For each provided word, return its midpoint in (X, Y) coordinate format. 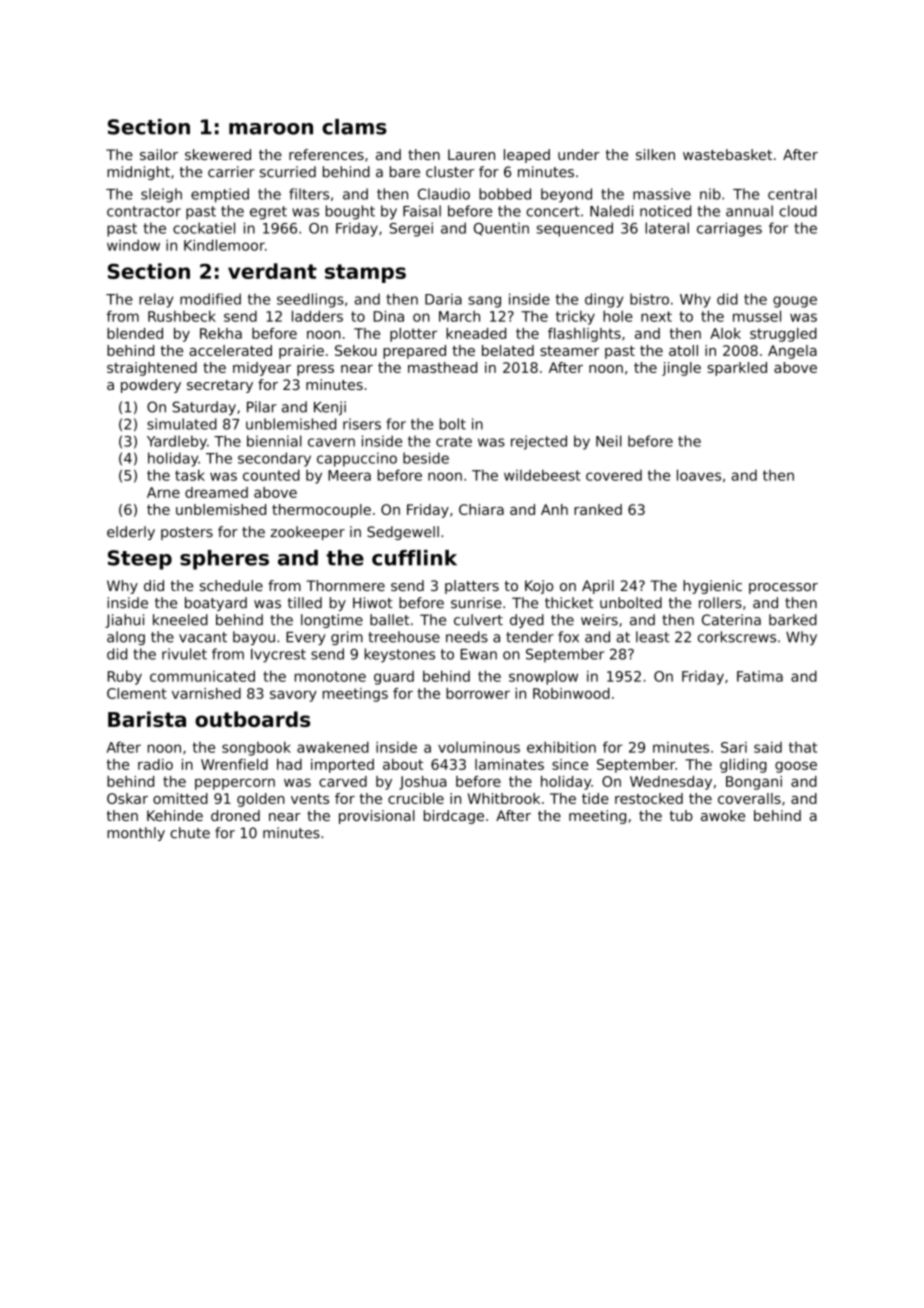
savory (293, 696)
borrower (478, 693)
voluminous (479, 747)
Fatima (760, 676)
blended (135, 333)
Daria (443, 299)
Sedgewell (403, 533)
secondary (274, 459)
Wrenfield (234, 764)
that (803, 747)
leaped (527, 156)
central (792, 194)
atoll (683, 350)
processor (783, 588)
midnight (138, 173)
